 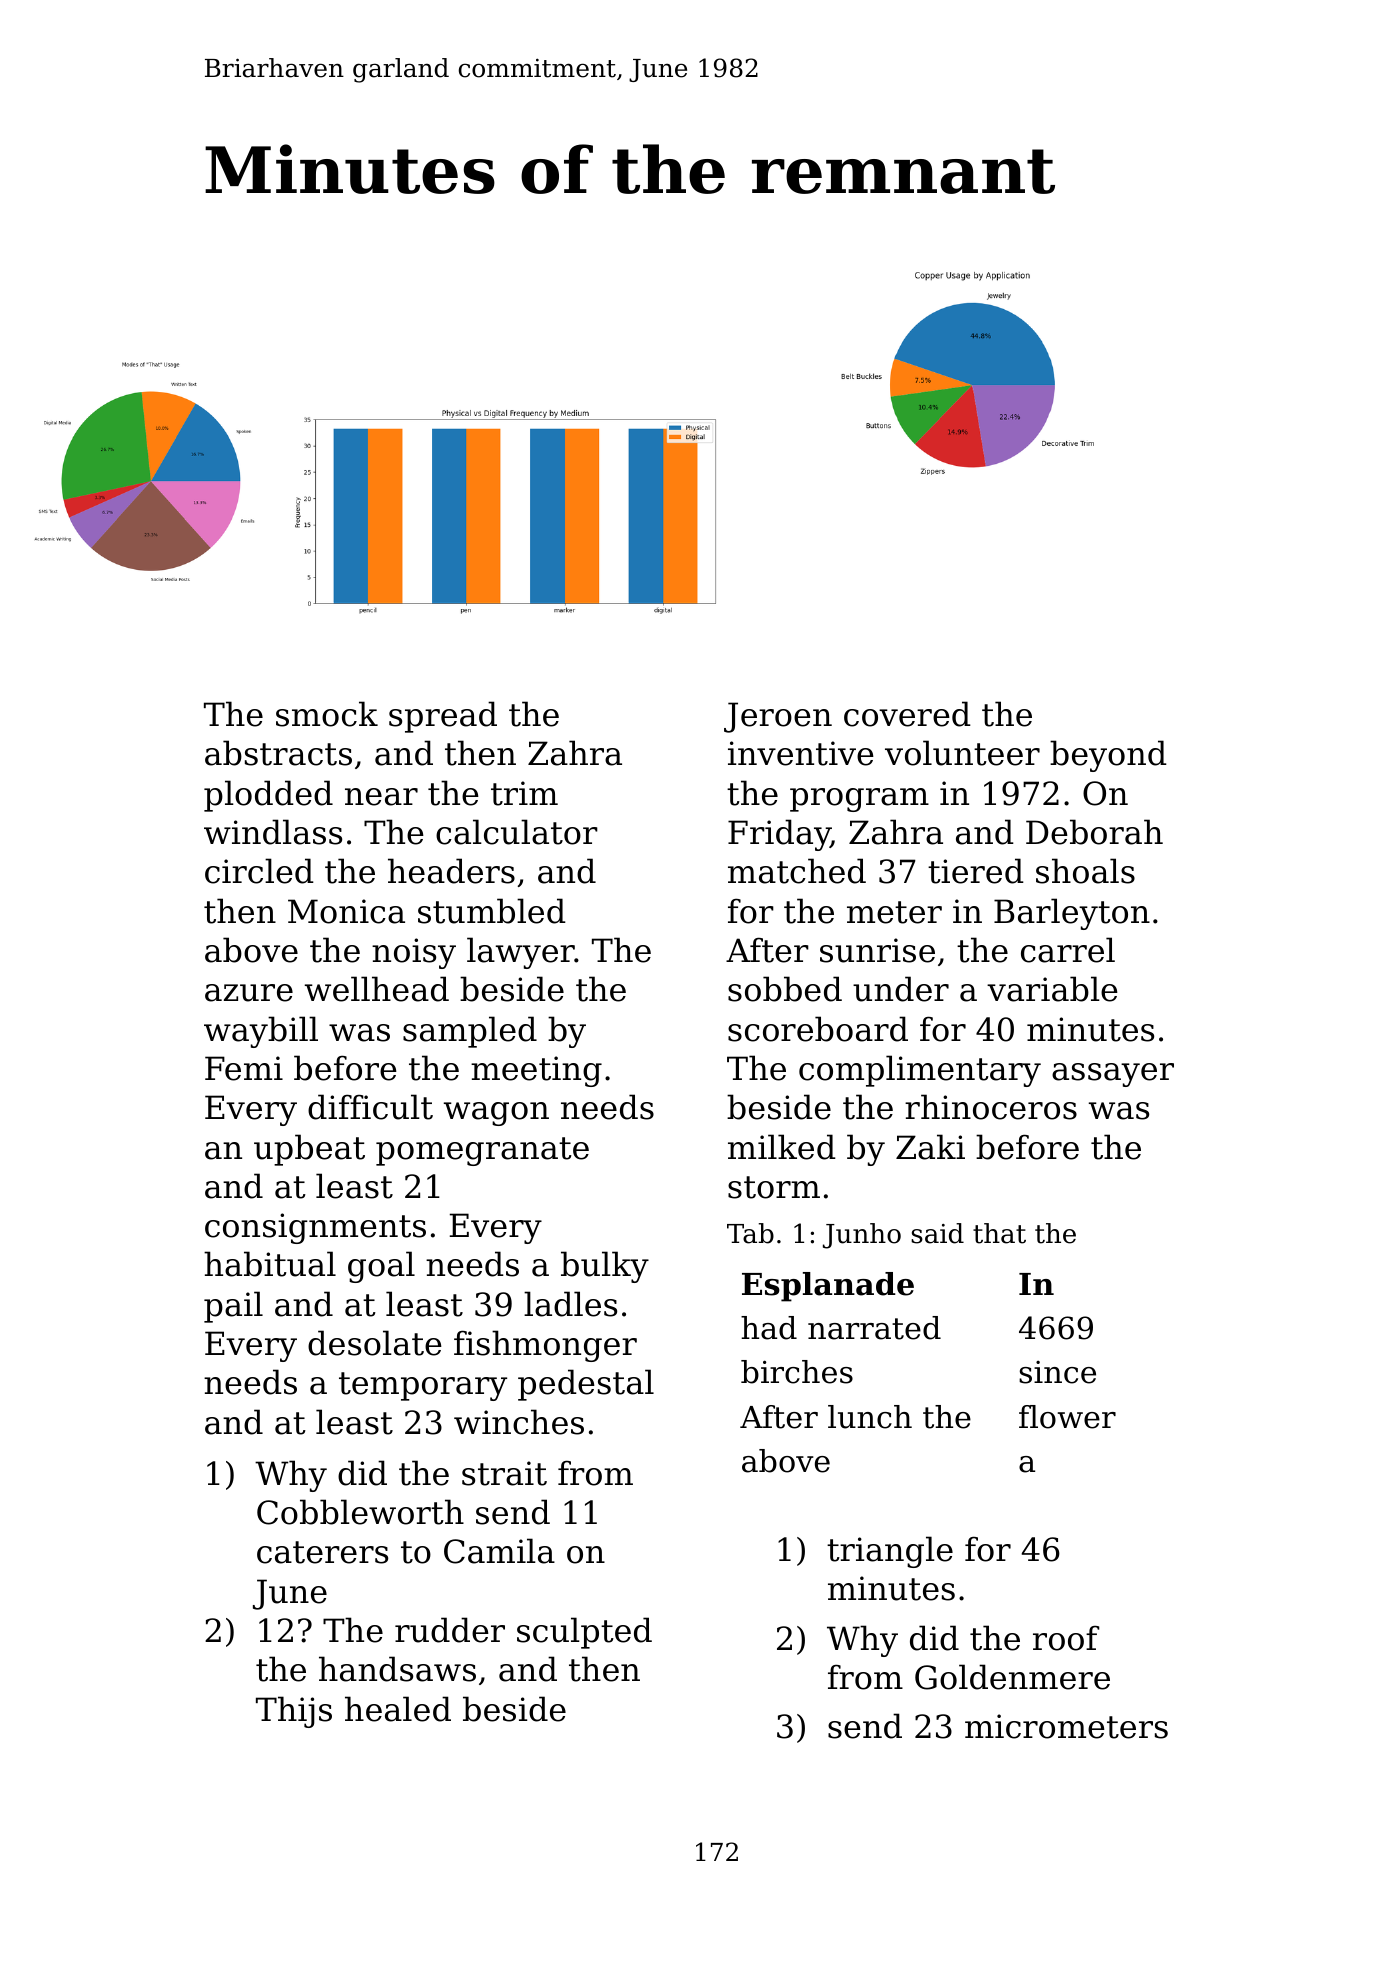 What do you see at coordinates (1108, 756) in the image?
I see `beyond` at bounding box center [1108, 756].
